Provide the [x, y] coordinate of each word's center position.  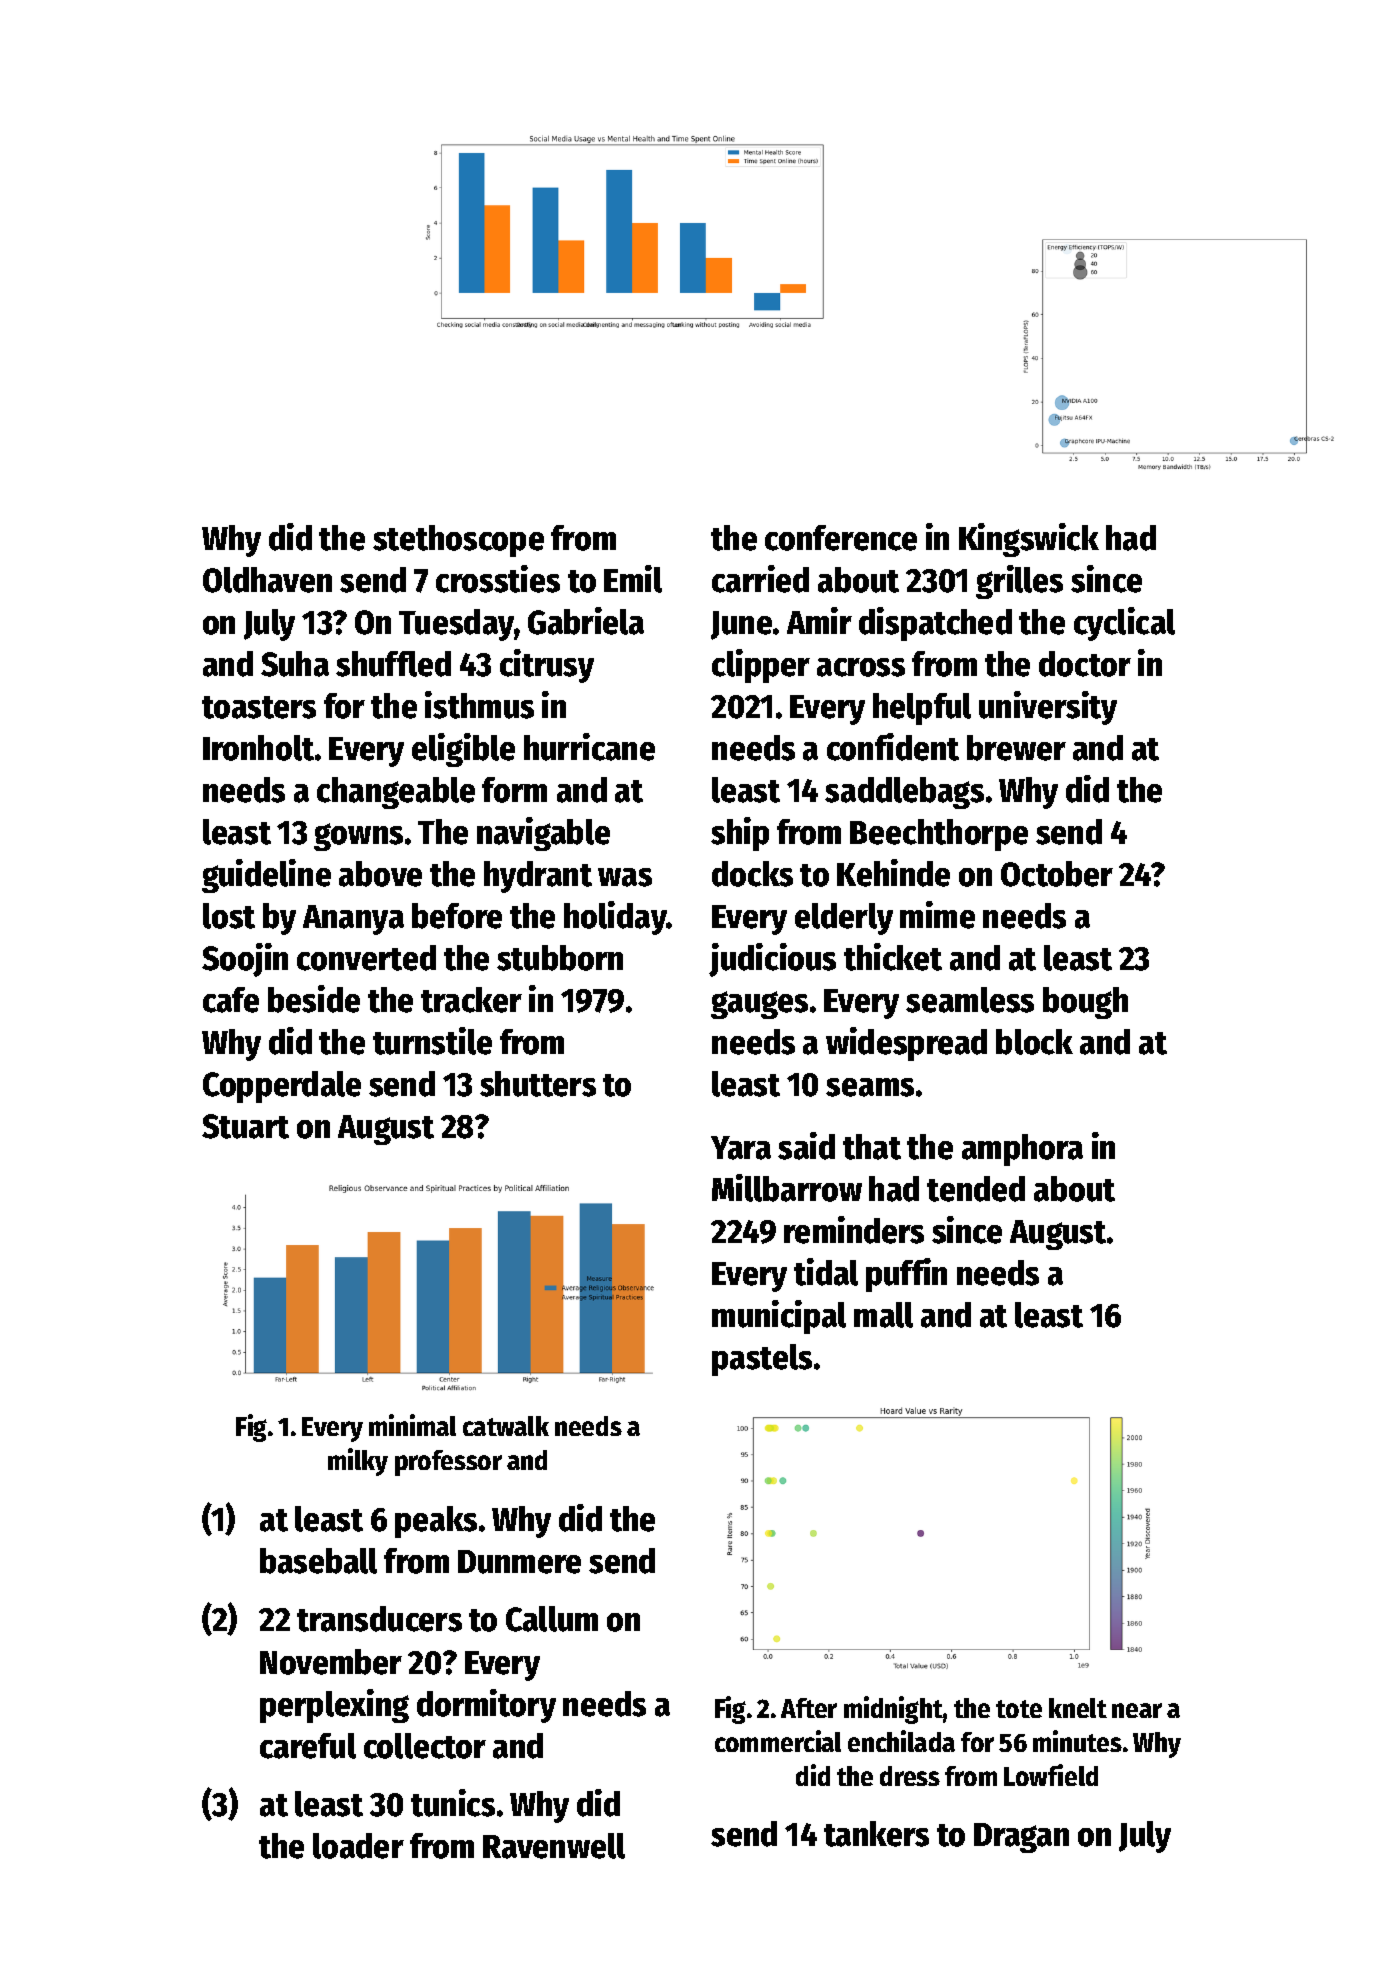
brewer [1016, 748]
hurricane [589, 747]
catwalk [506, 1426]
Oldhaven [267, 580]
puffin [906, 1275]
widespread [906, 1044]
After [809, 1708]
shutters [538, 1084]
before [457, 916]
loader [358, 1846]
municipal [779, 1317]
